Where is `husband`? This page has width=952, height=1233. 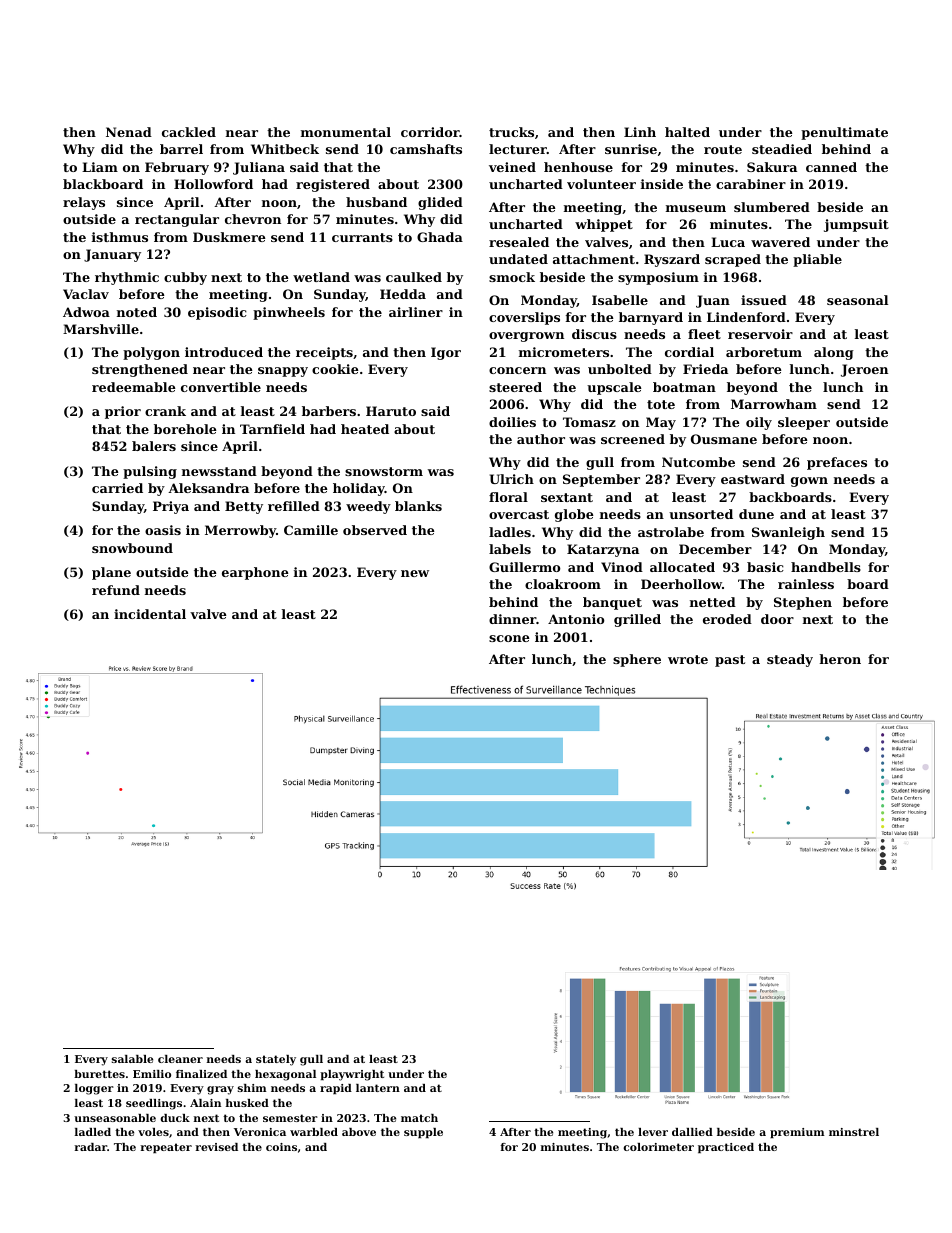 husband is located at coordinates (376, 202).
